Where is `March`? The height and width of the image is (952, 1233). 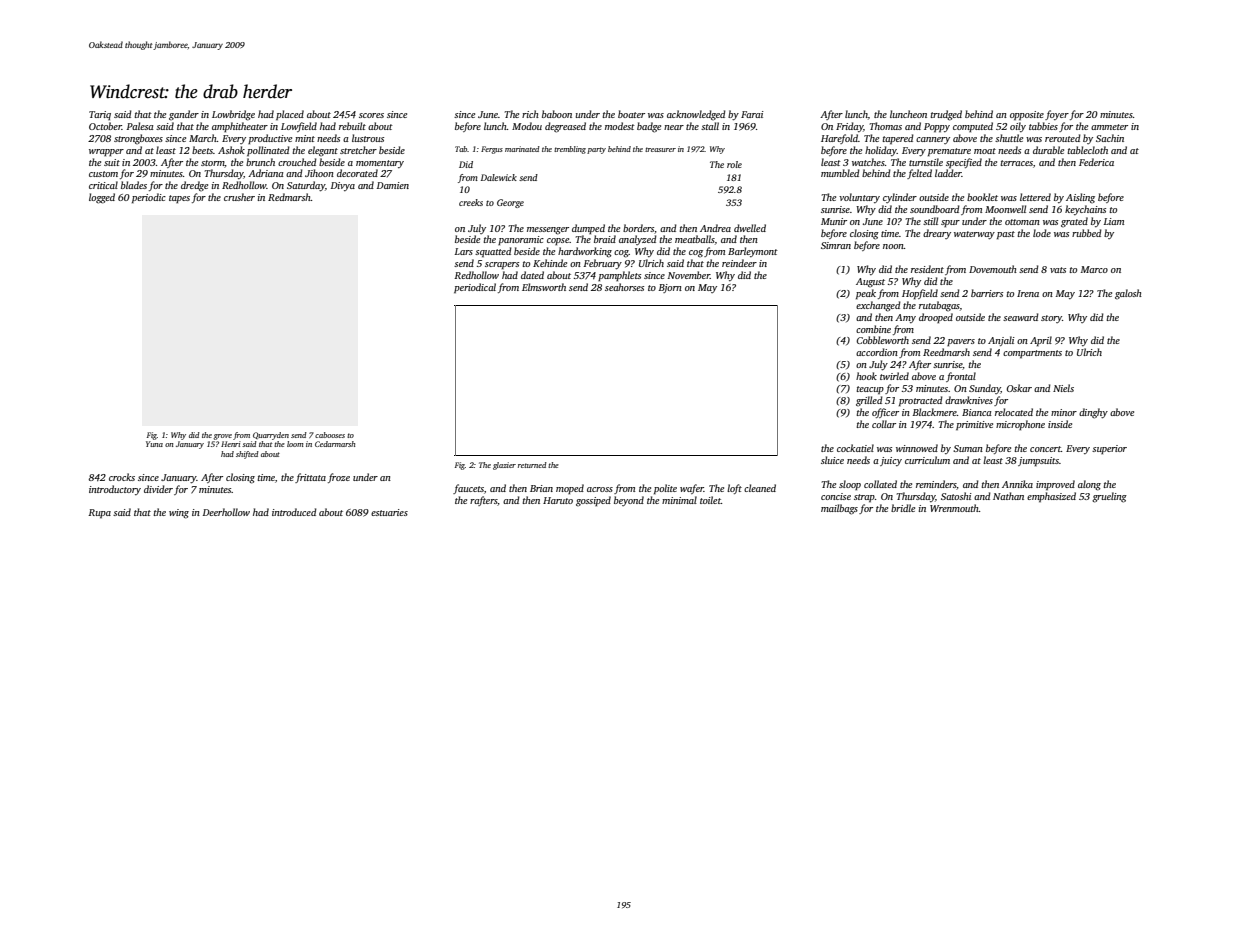 March is located at coordinates (203, 138).
